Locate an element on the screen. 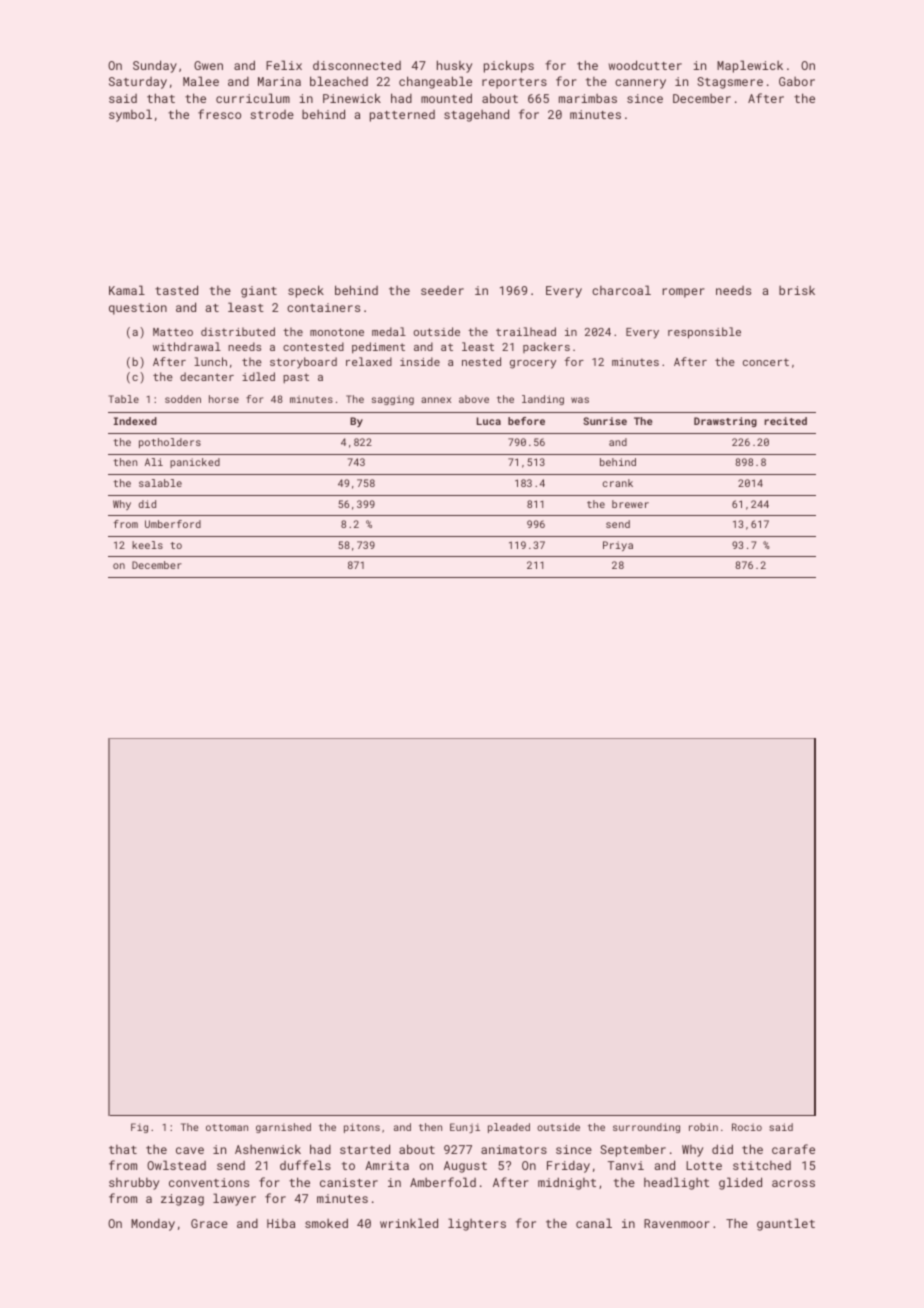 This screenshot has width=924, height=1308. Maplewick is located at coordinates (750, 66).
